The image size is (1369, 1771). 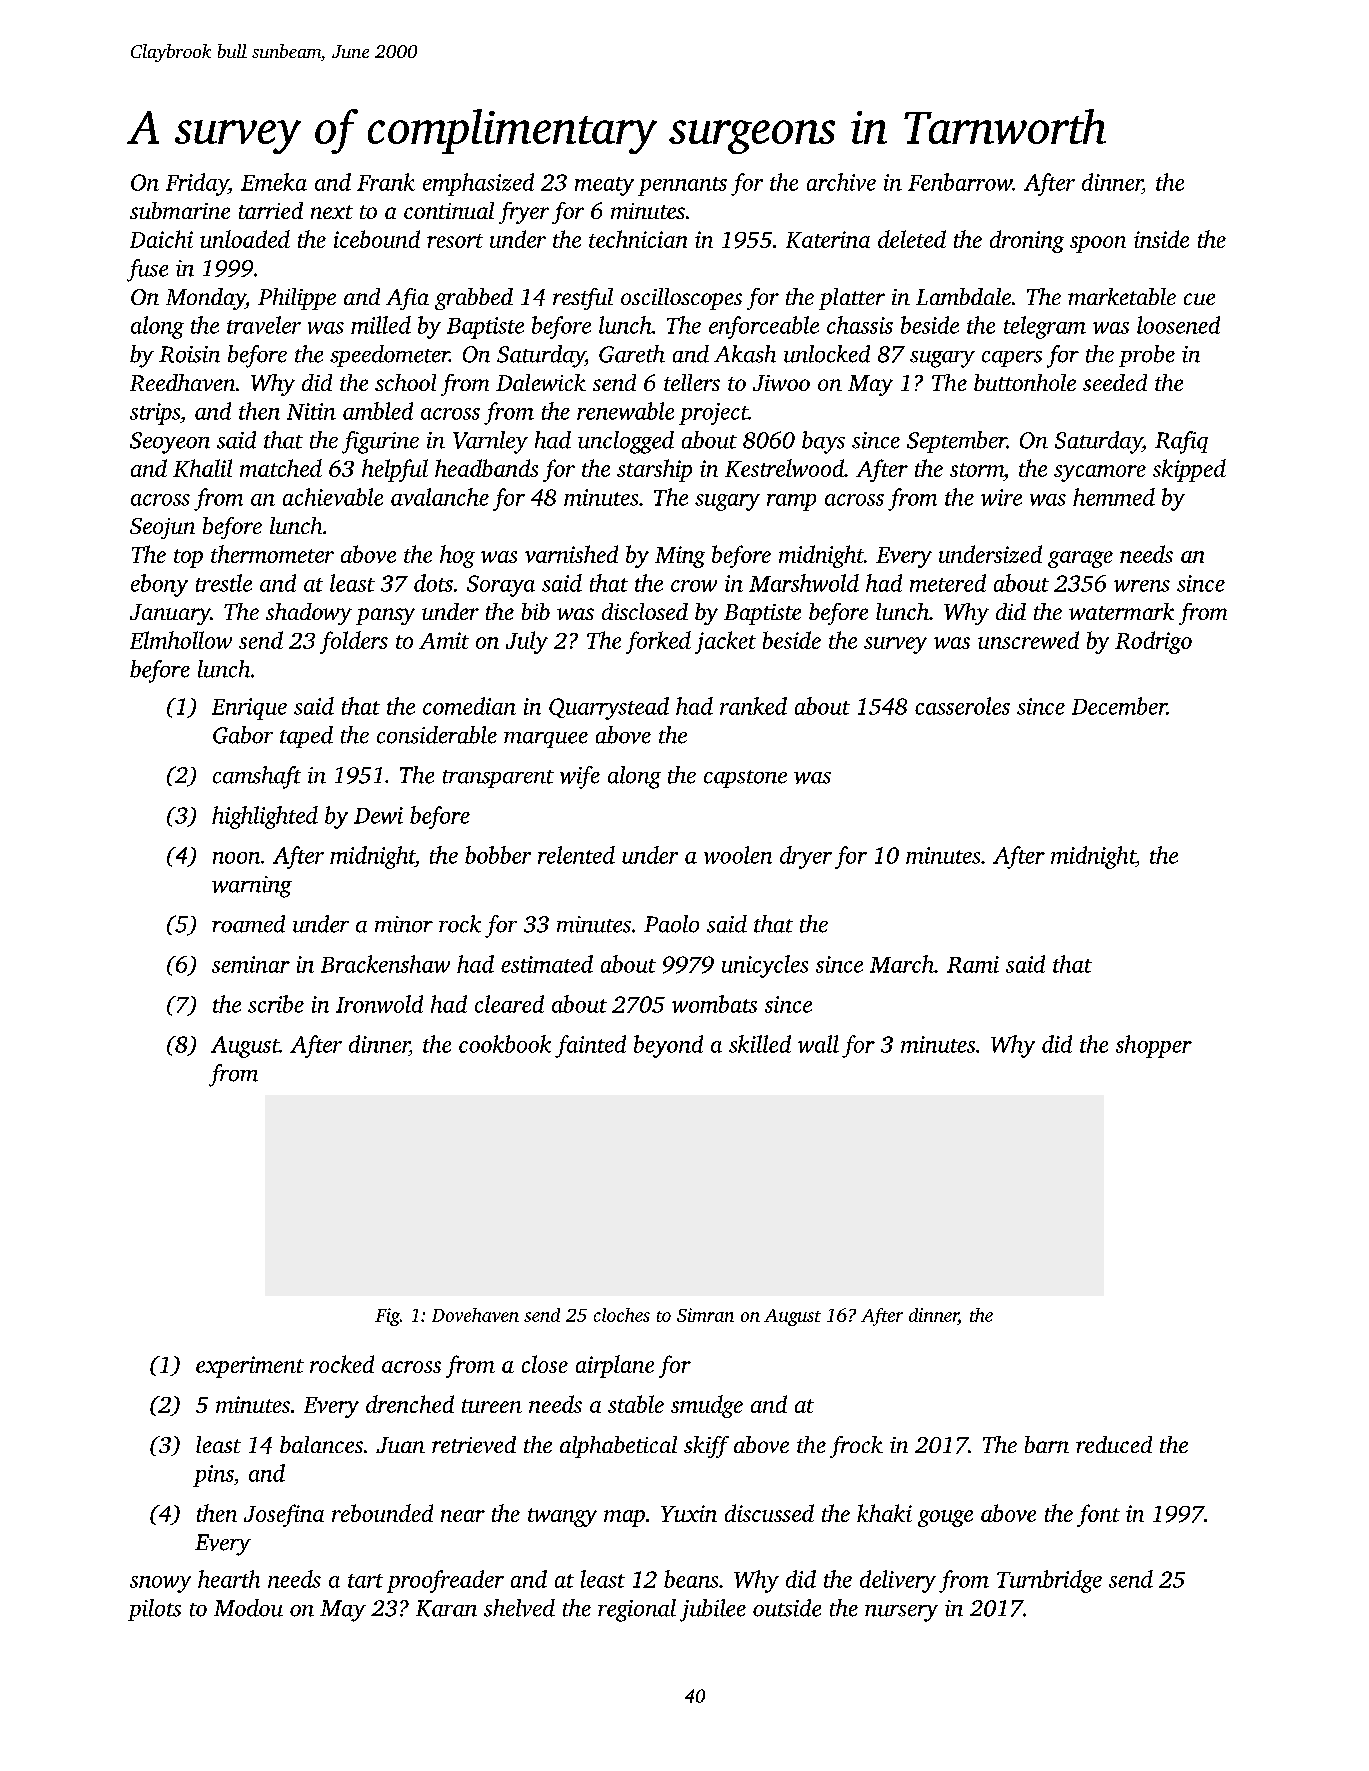 What do you see at coordinates (1047, 1444) in the image?
I see `barn` at bounding box center [1047, 1444].
